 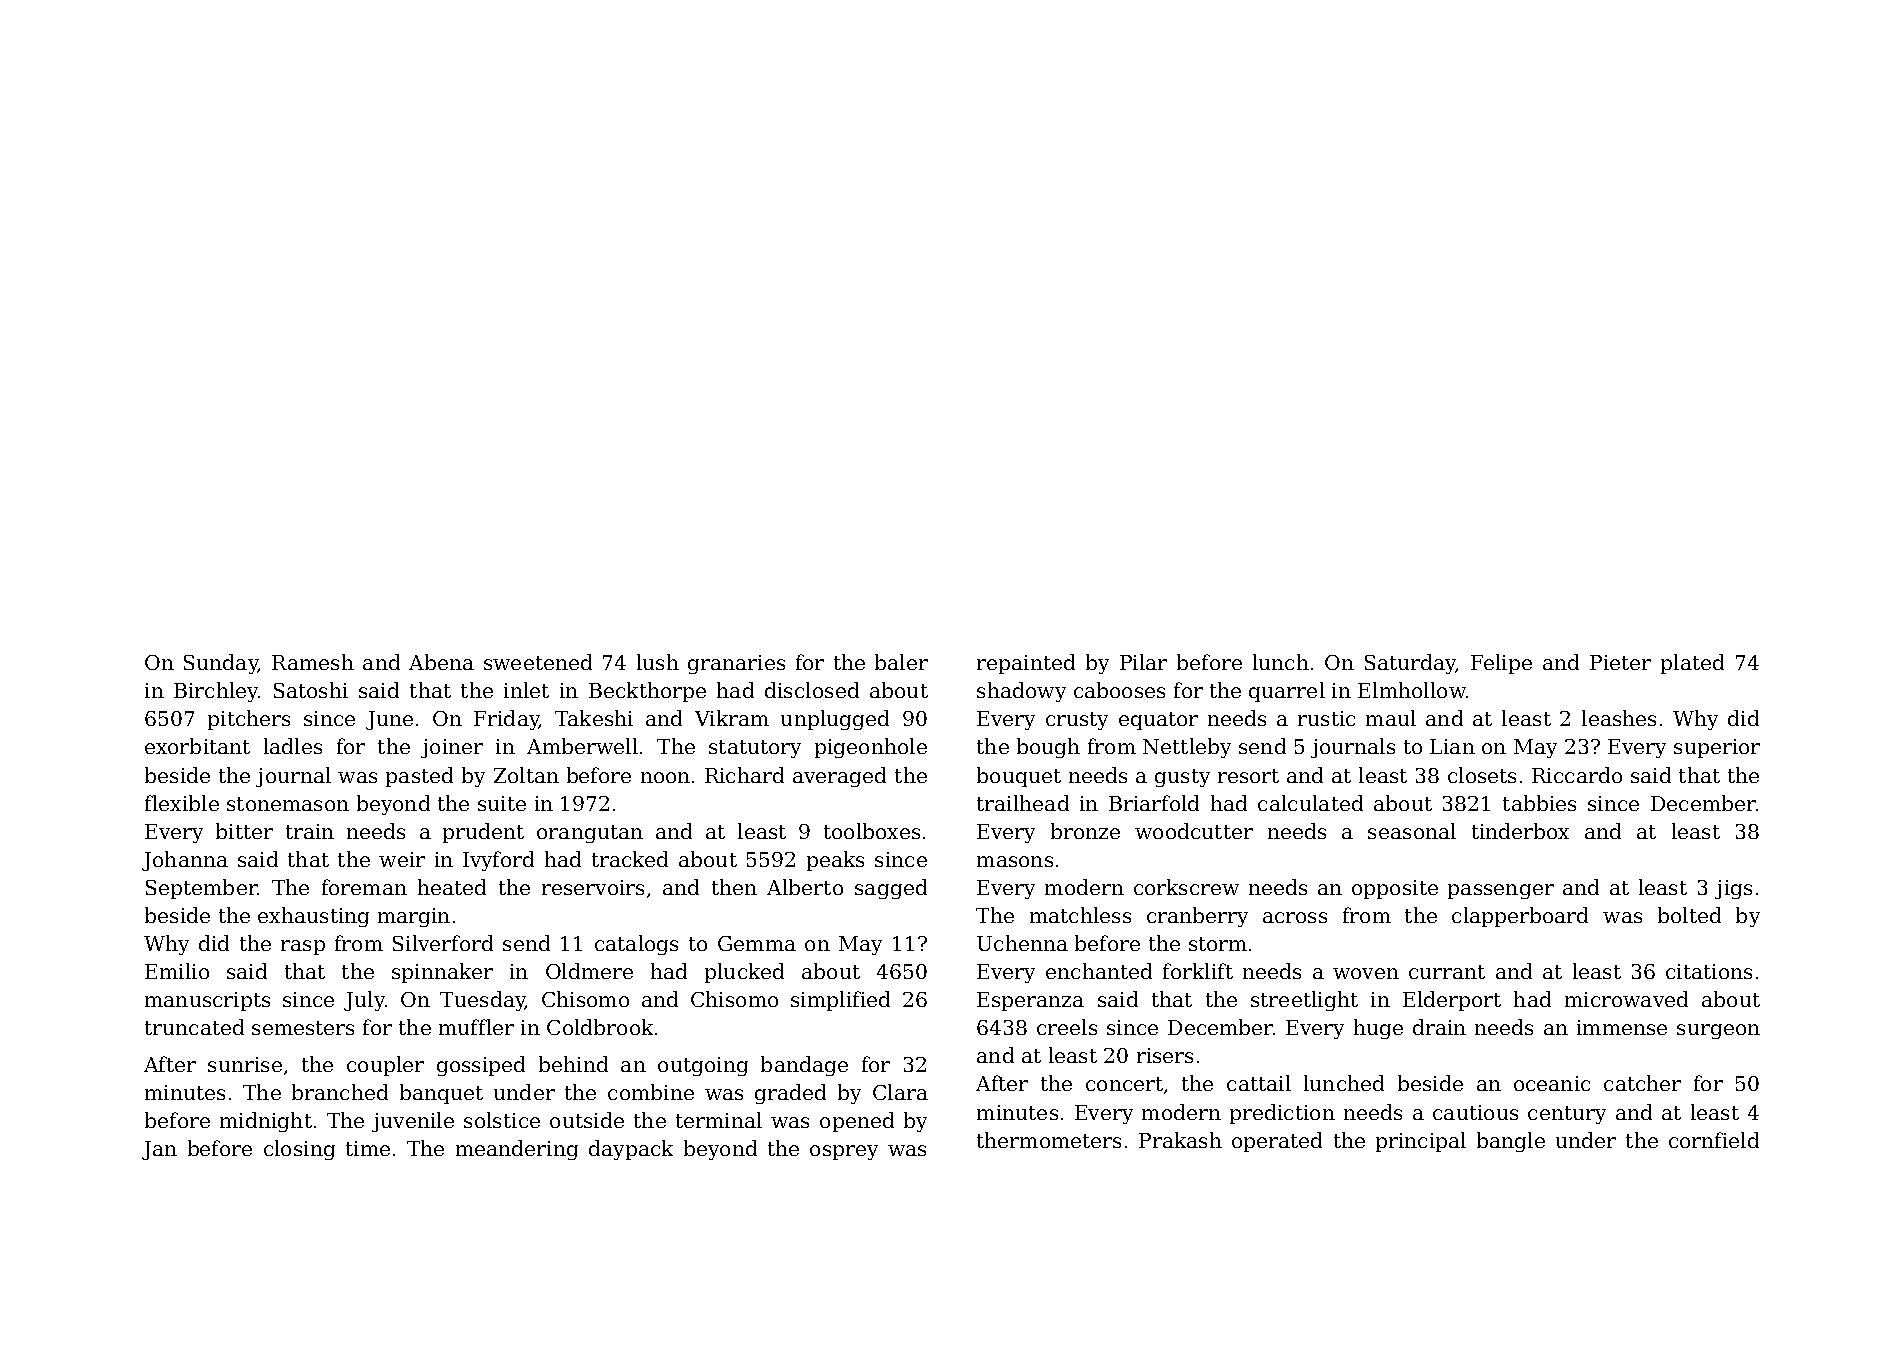 I want to click on Abena, so click(x=441, y=662).
